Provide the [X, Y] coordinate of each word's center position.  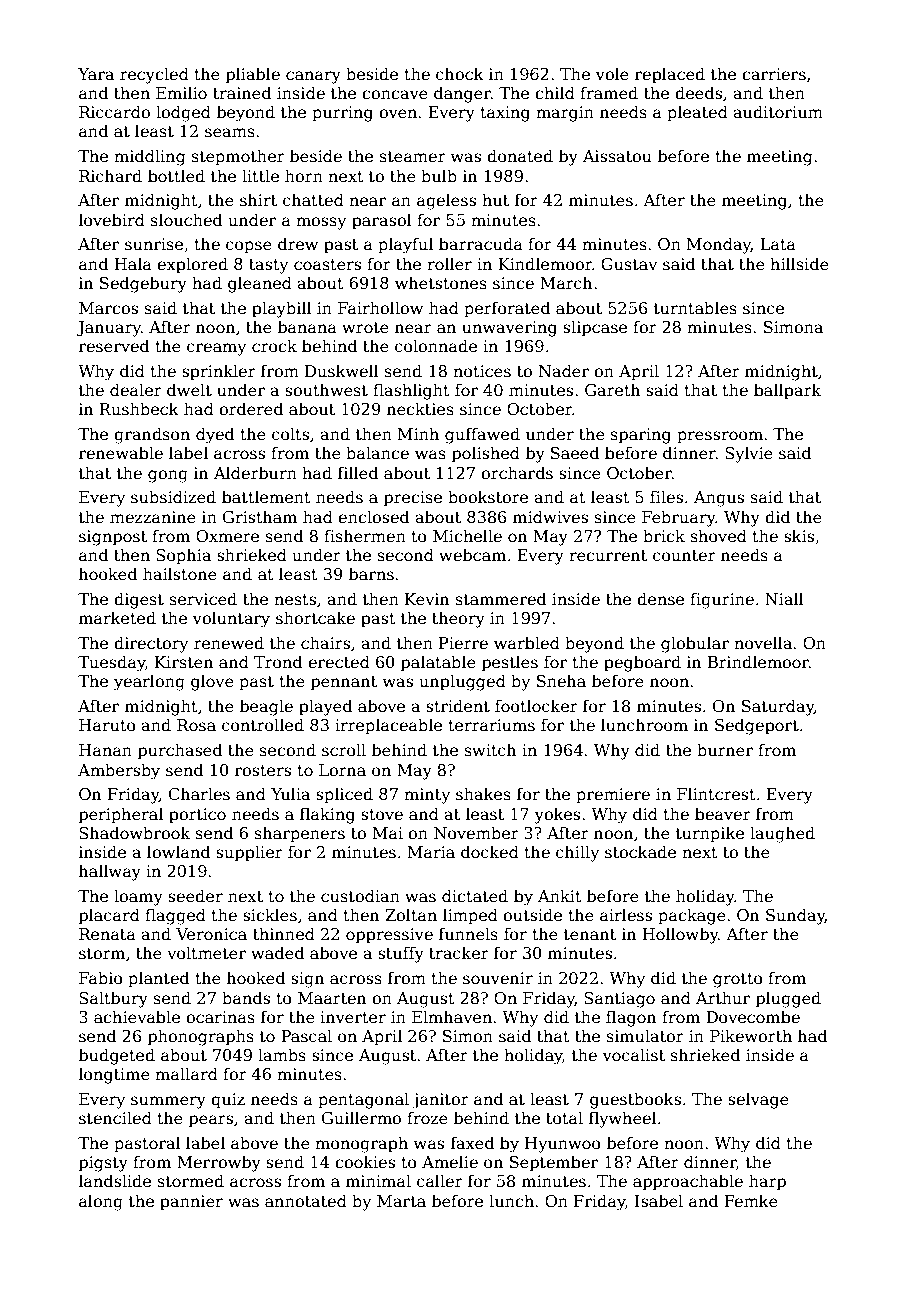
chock [460, 74]
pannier [191, 1203]
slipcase [595, 328]
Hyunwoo [563, 1145]
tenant [590, 935]
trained [242, 93]
